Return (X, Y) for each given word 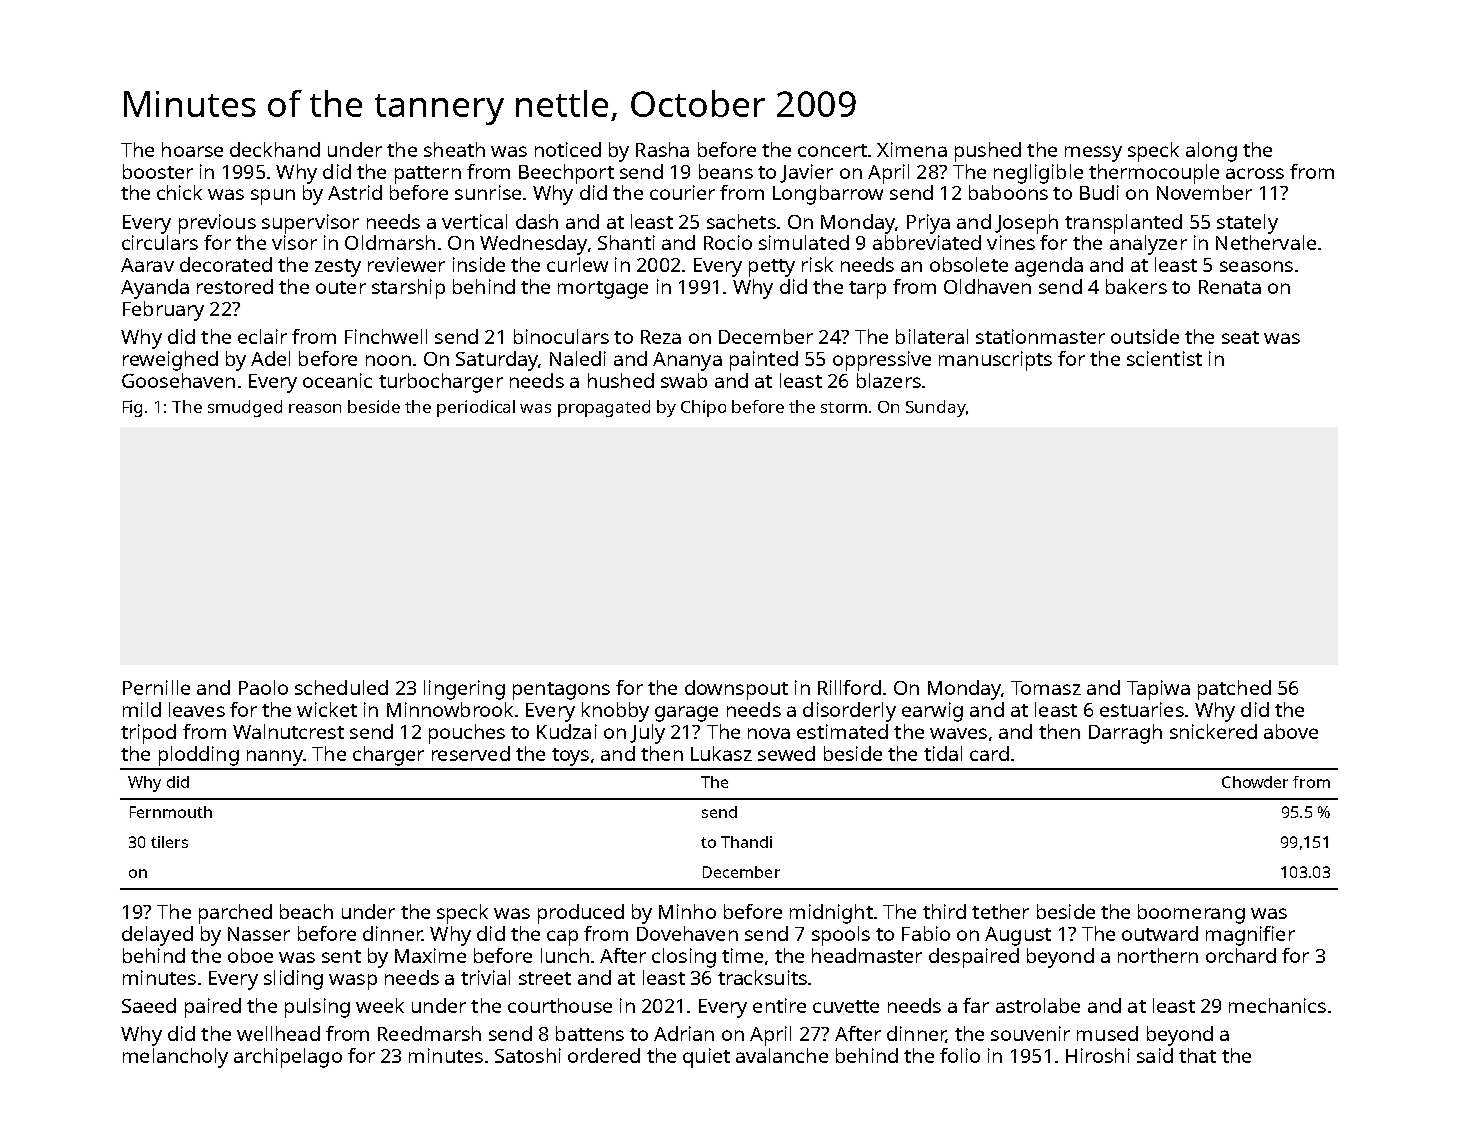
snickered (1213, 731)
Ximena (912, 149)
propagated (604, 408)
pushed (988, 152)
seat (1240, 337)
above (1291, 731)
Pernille (156, 687)
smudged (245, 408)
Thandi (746, 842)
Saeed (149, 1005)
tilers (169, 842)
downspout (736, 690)
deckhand (275, 149)
